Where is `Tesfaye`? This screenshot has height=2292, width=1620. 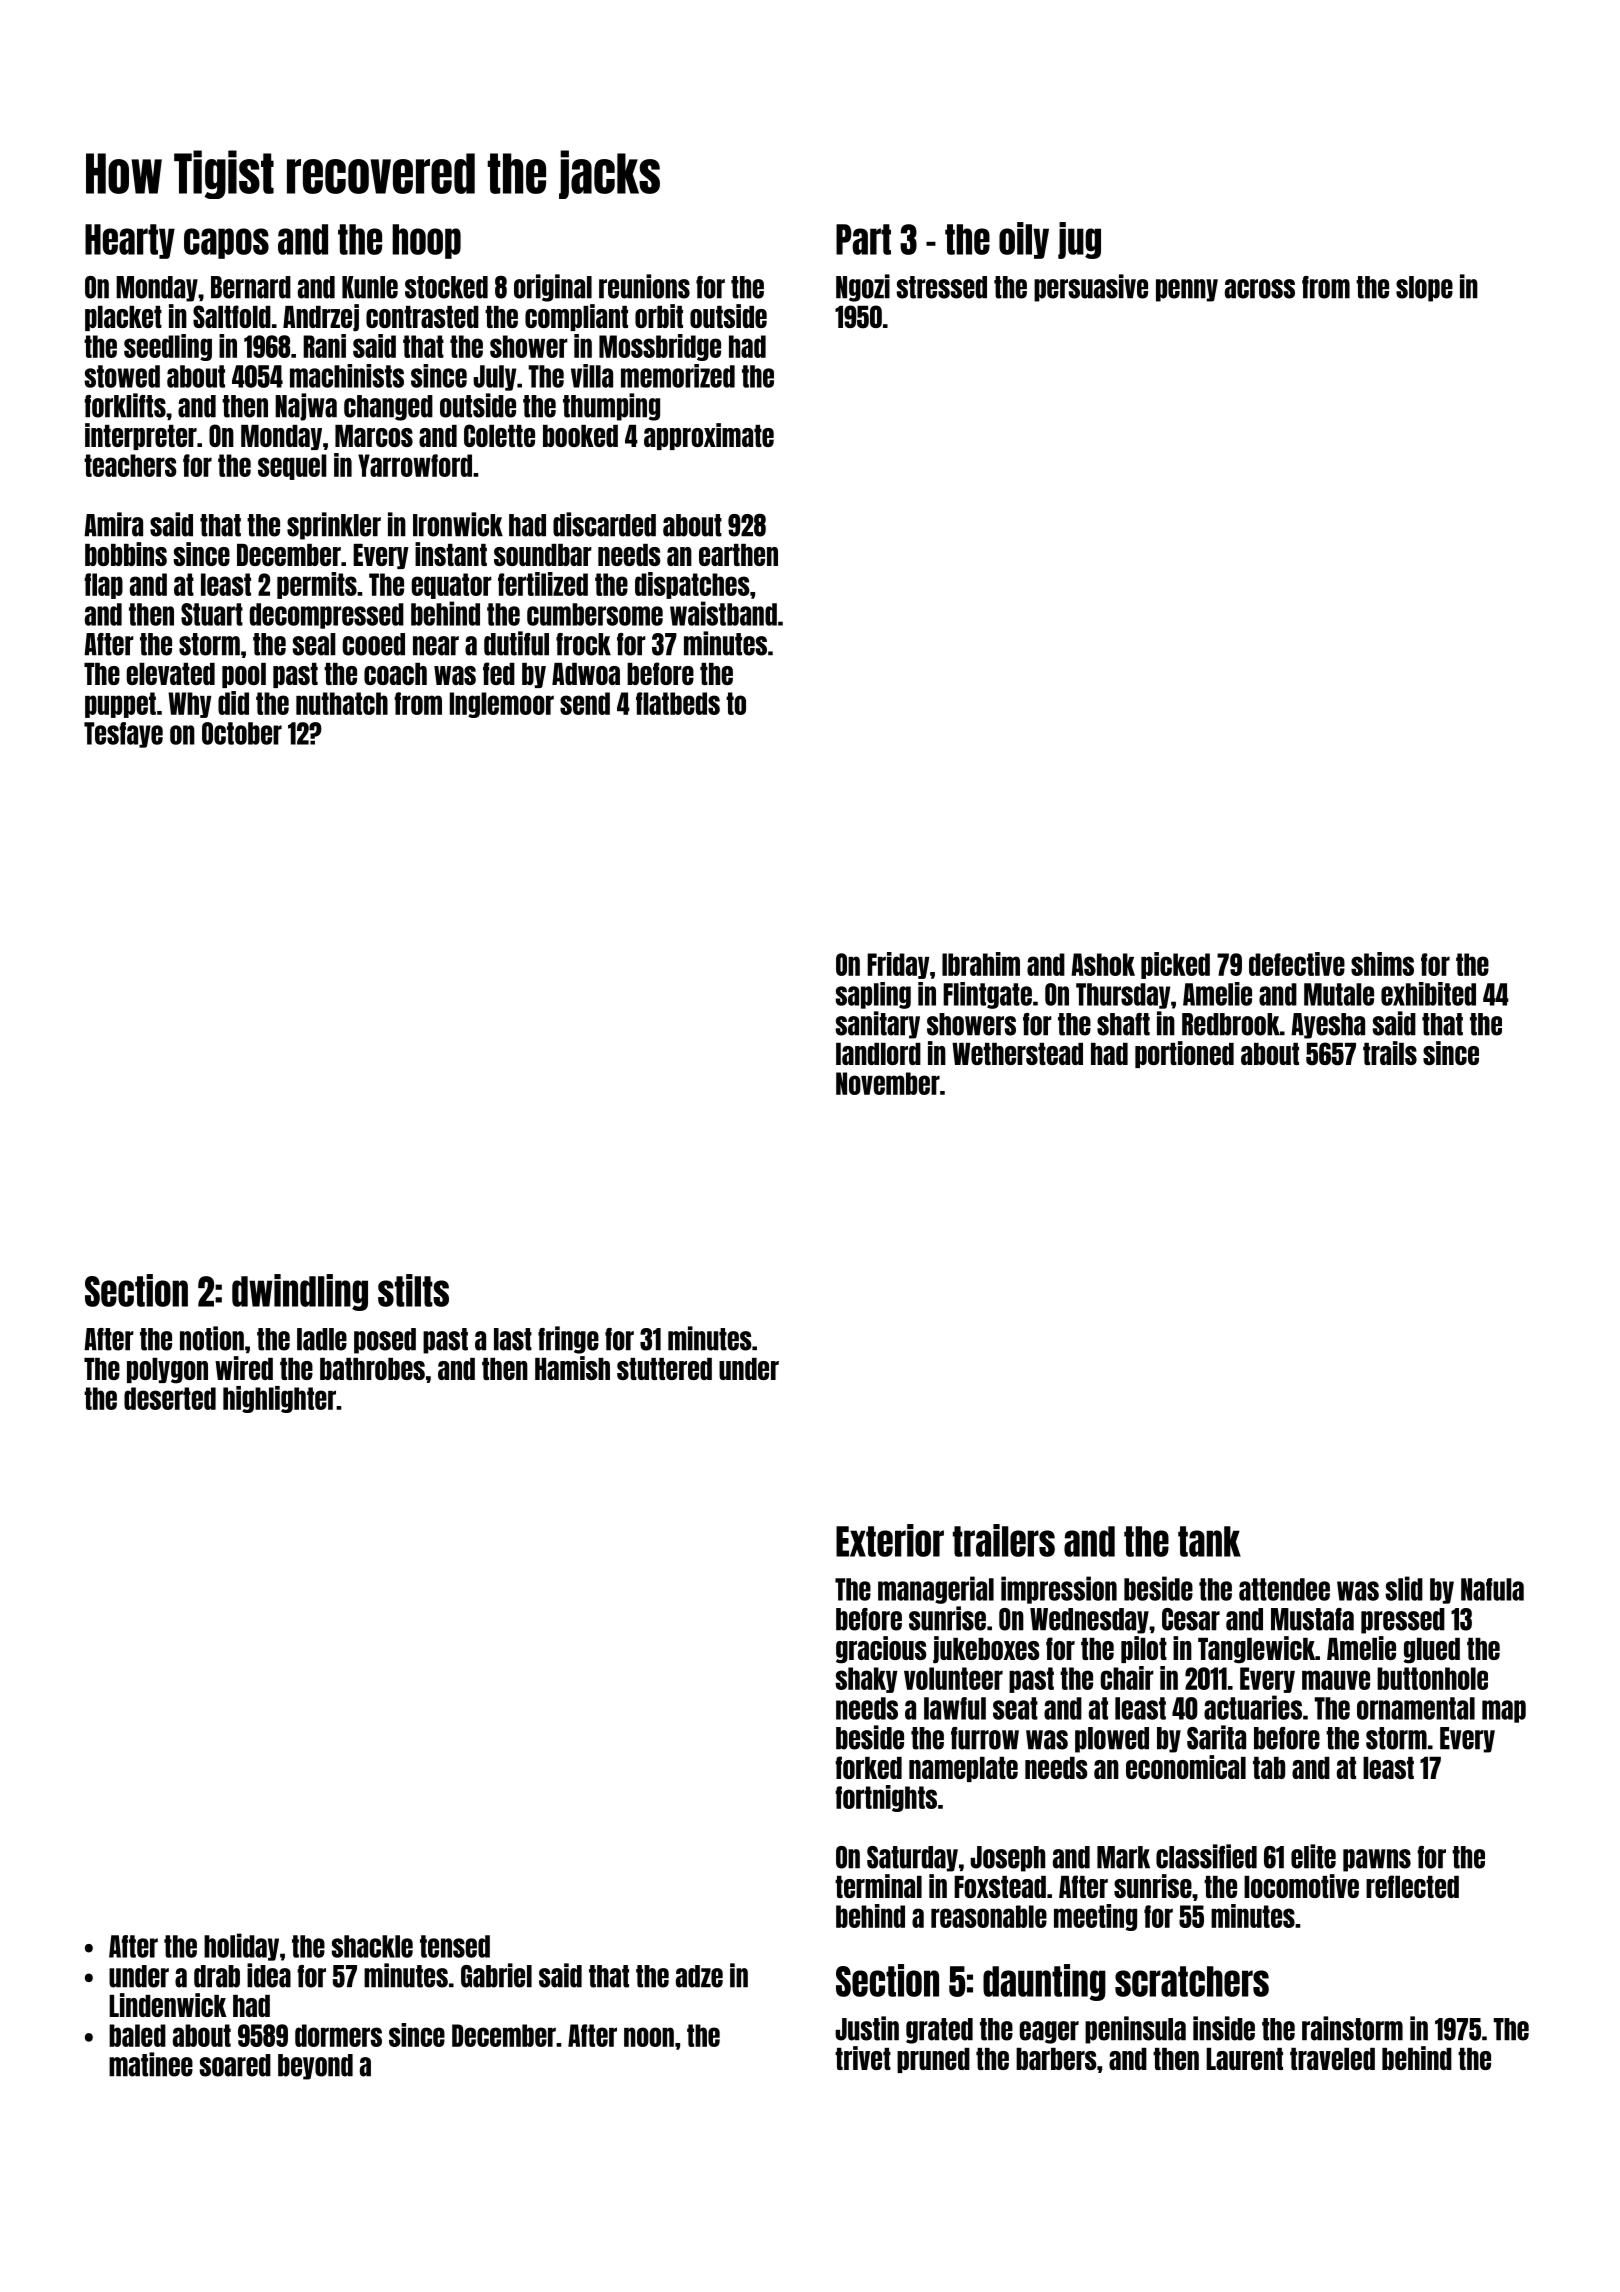
Tesfaye is located at coordinates (123, 735).
